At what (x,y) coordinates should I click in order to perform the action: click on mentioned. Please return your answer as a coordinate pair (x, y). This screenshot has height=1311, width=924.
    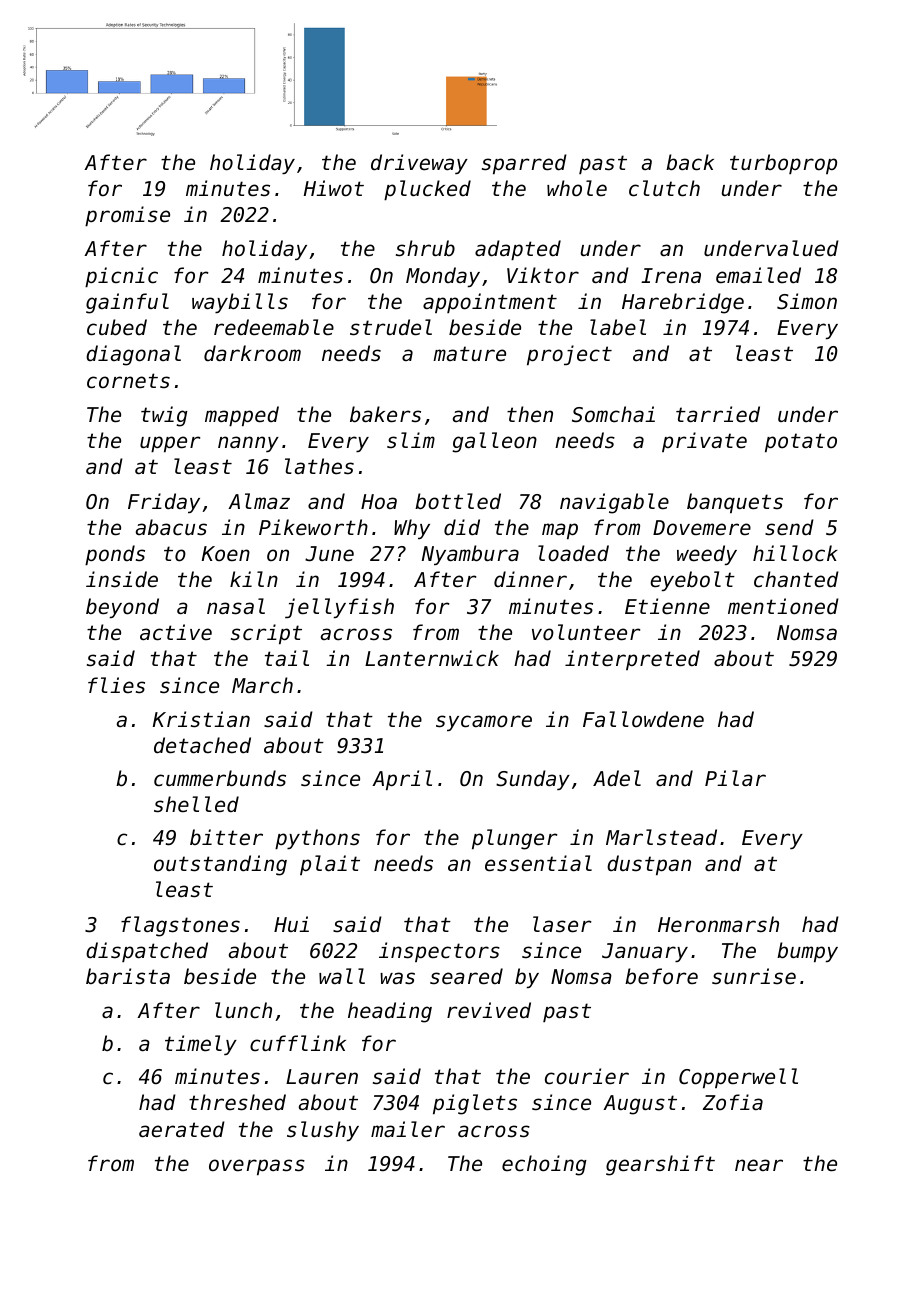
    Looking at the image, I should click on (783, 606).
